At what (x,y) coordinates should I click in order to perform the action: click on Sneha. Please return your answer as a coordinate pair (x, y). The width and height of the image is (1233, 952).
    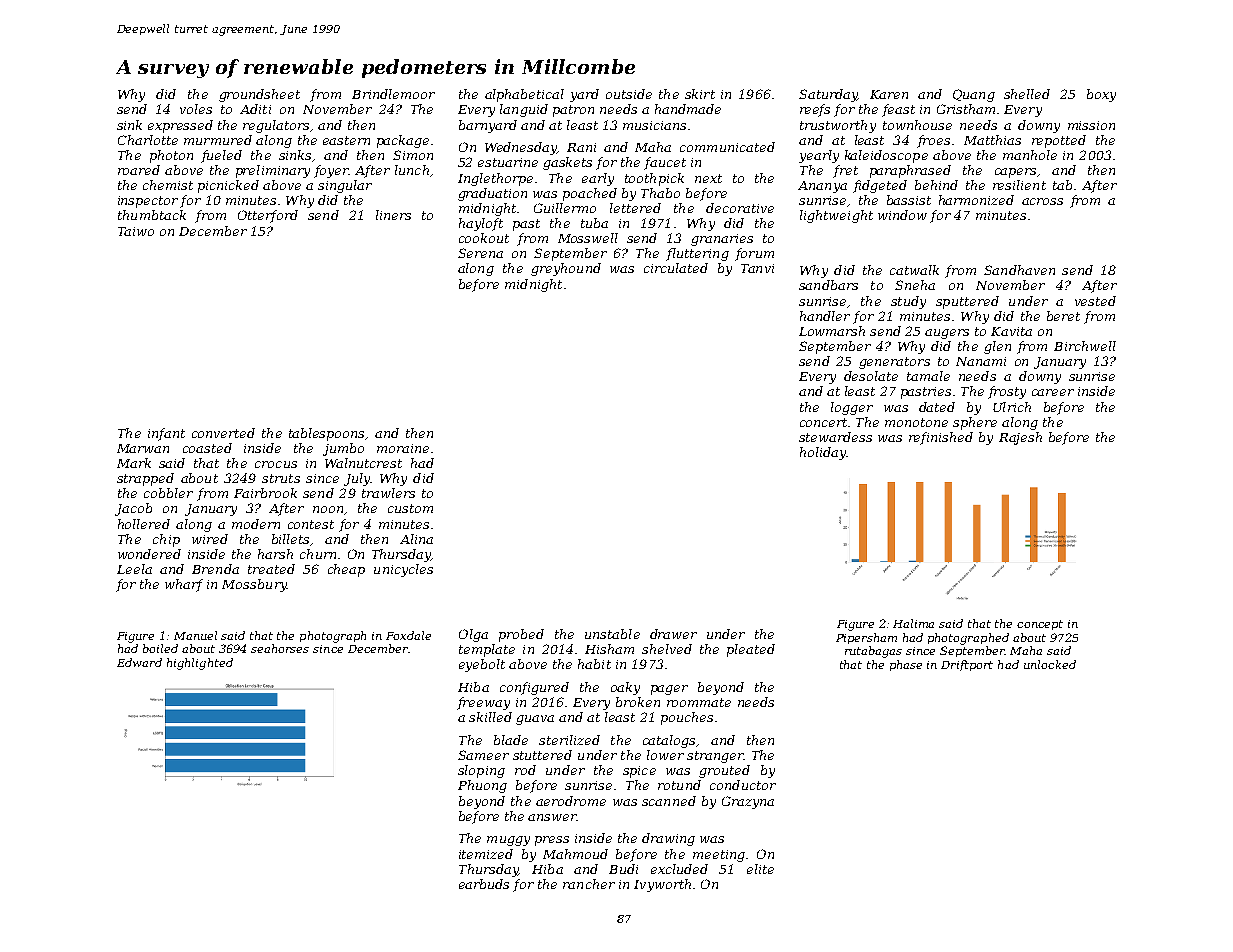
    Looking at the image, I should click on (915, 285).
